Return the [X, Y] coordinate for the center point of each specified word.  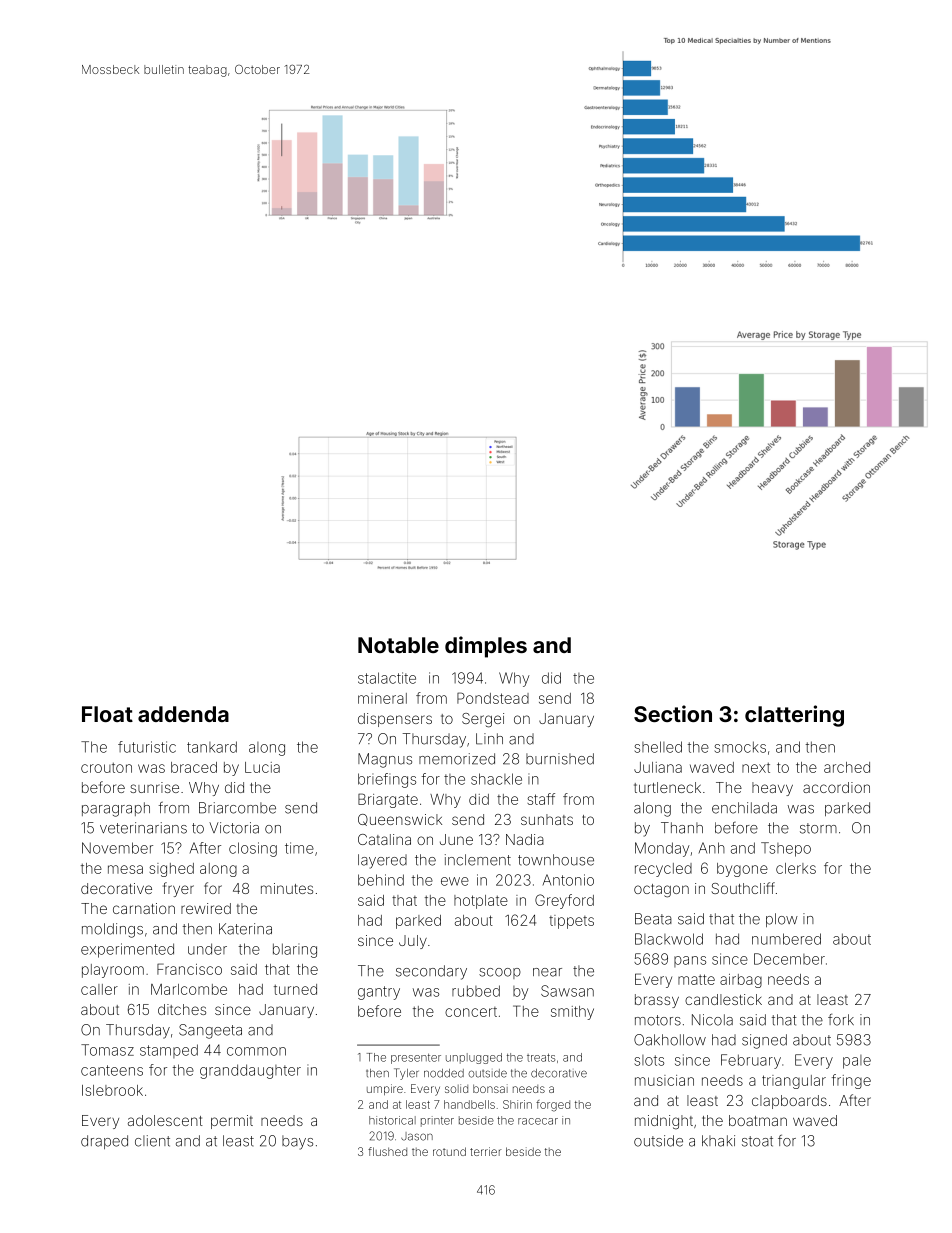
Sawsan [567, 991]
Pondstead [493, 698]
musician [664, 1080]
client [152, 1141]
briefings [387, 780]
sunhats [547, 819]
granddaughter [250, 1071]
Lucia [262, 767]
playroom [113, 971]
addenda [183, 714]
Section [673, 713]
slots [649, 1060]
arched [847, 767]
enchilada [744, 808]
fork [841, 1019]
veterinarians [143, 828]
